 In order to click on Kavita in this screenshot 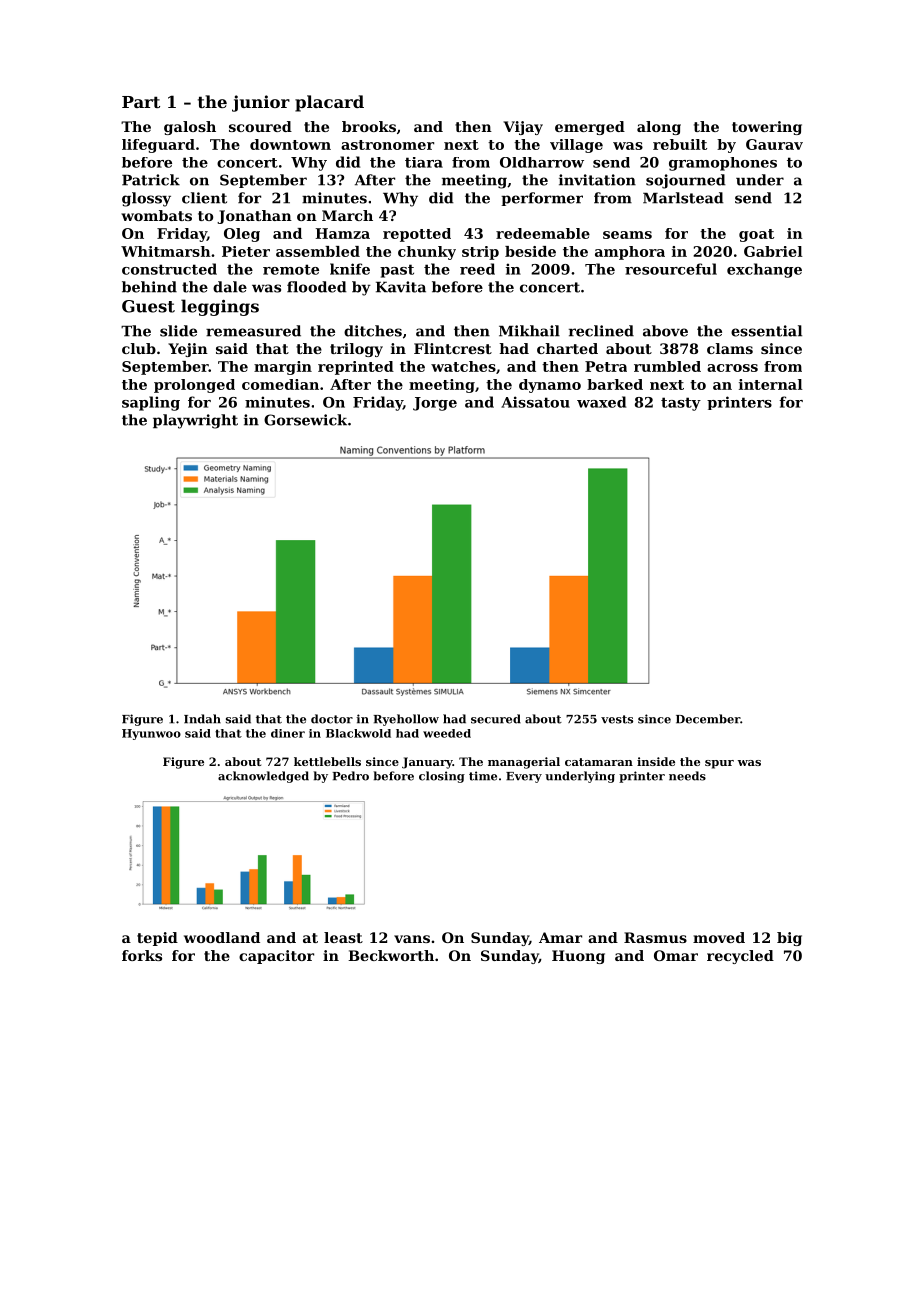, I will do `click(401, 287)`.
